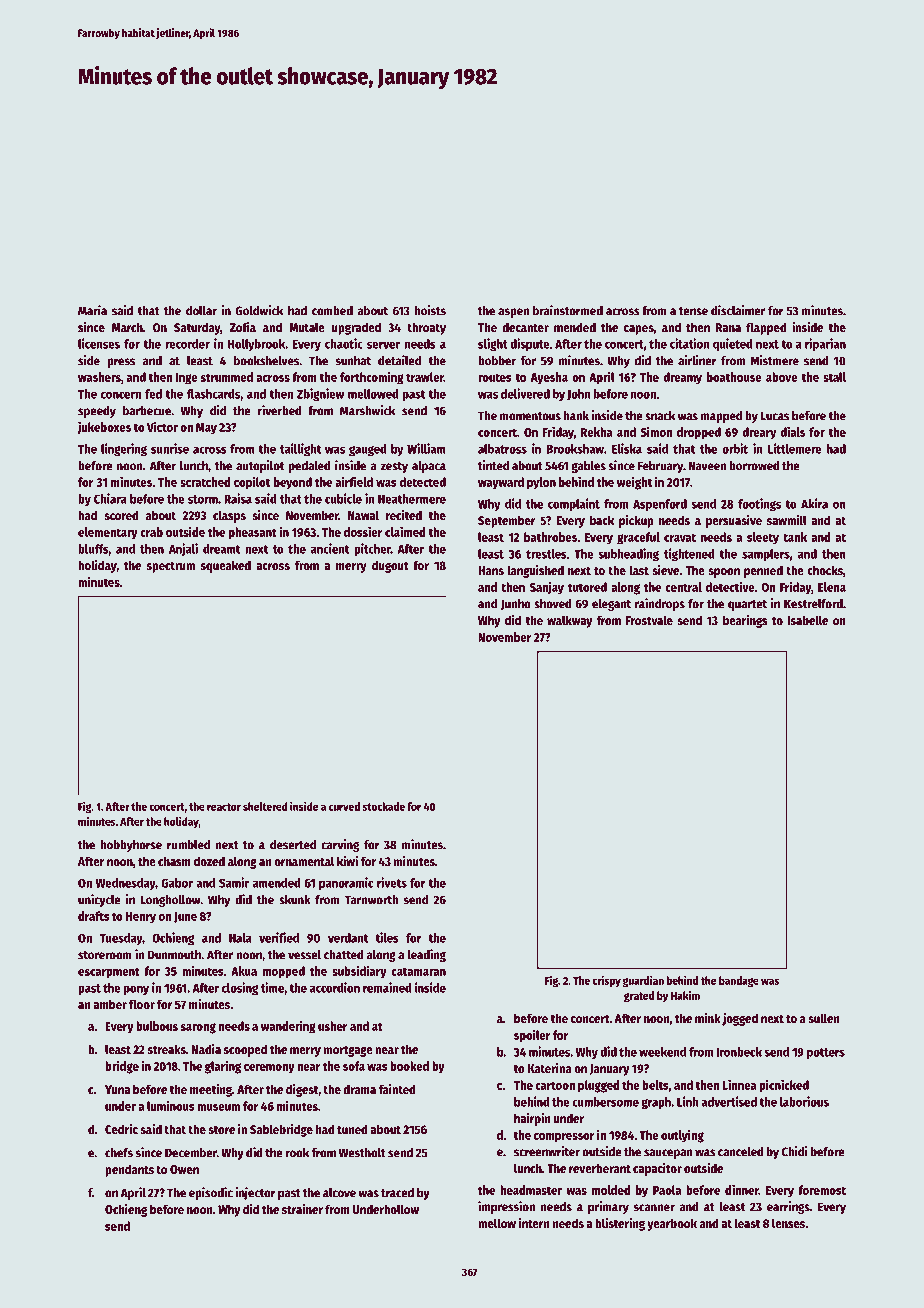 This document has width=924, height=1308. What do you see at coordinates (121, 1129) in the document?
I see `Cedric` at bounding box center [121, 1129].
